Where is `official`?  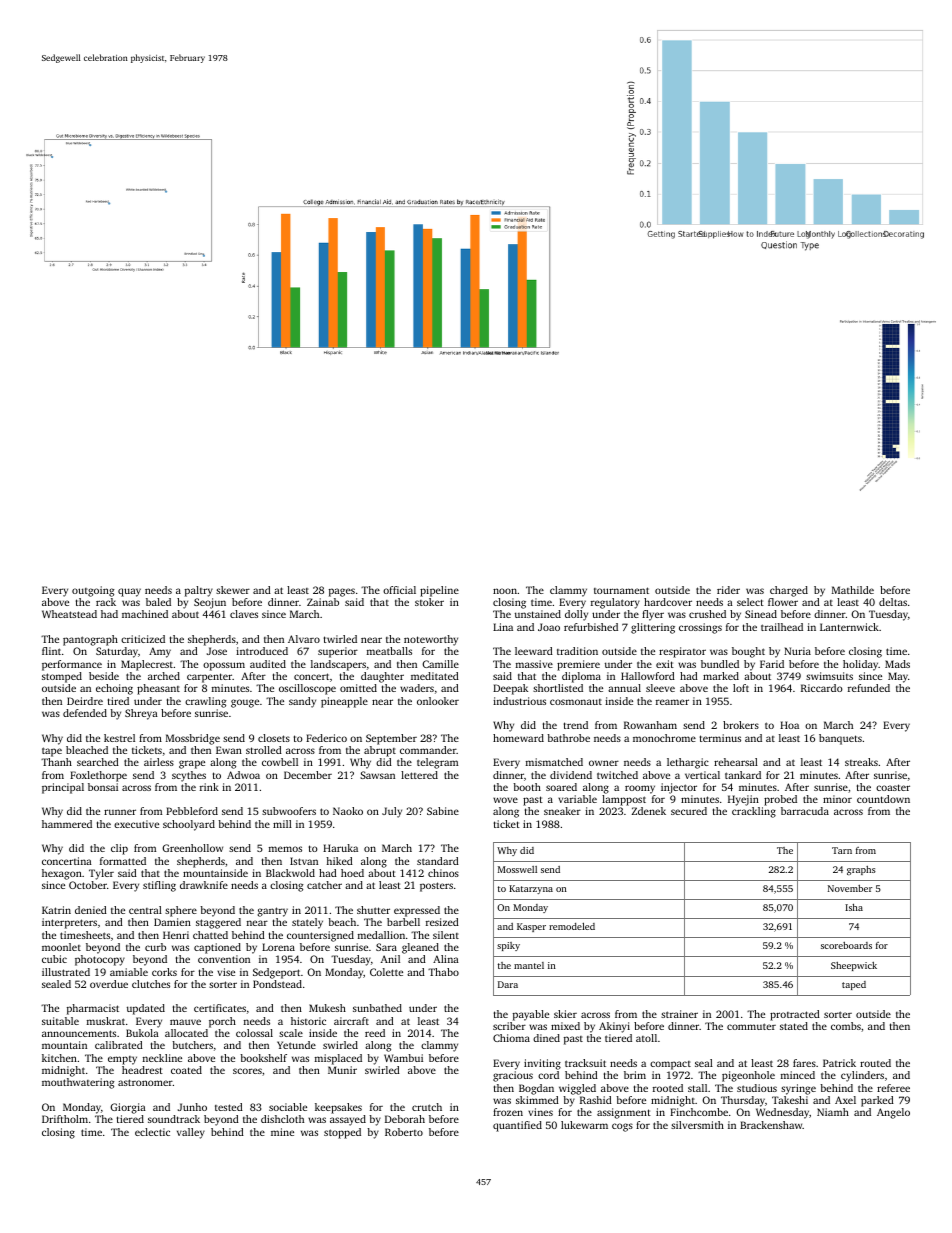
official is located at coordinates (399, 590).
